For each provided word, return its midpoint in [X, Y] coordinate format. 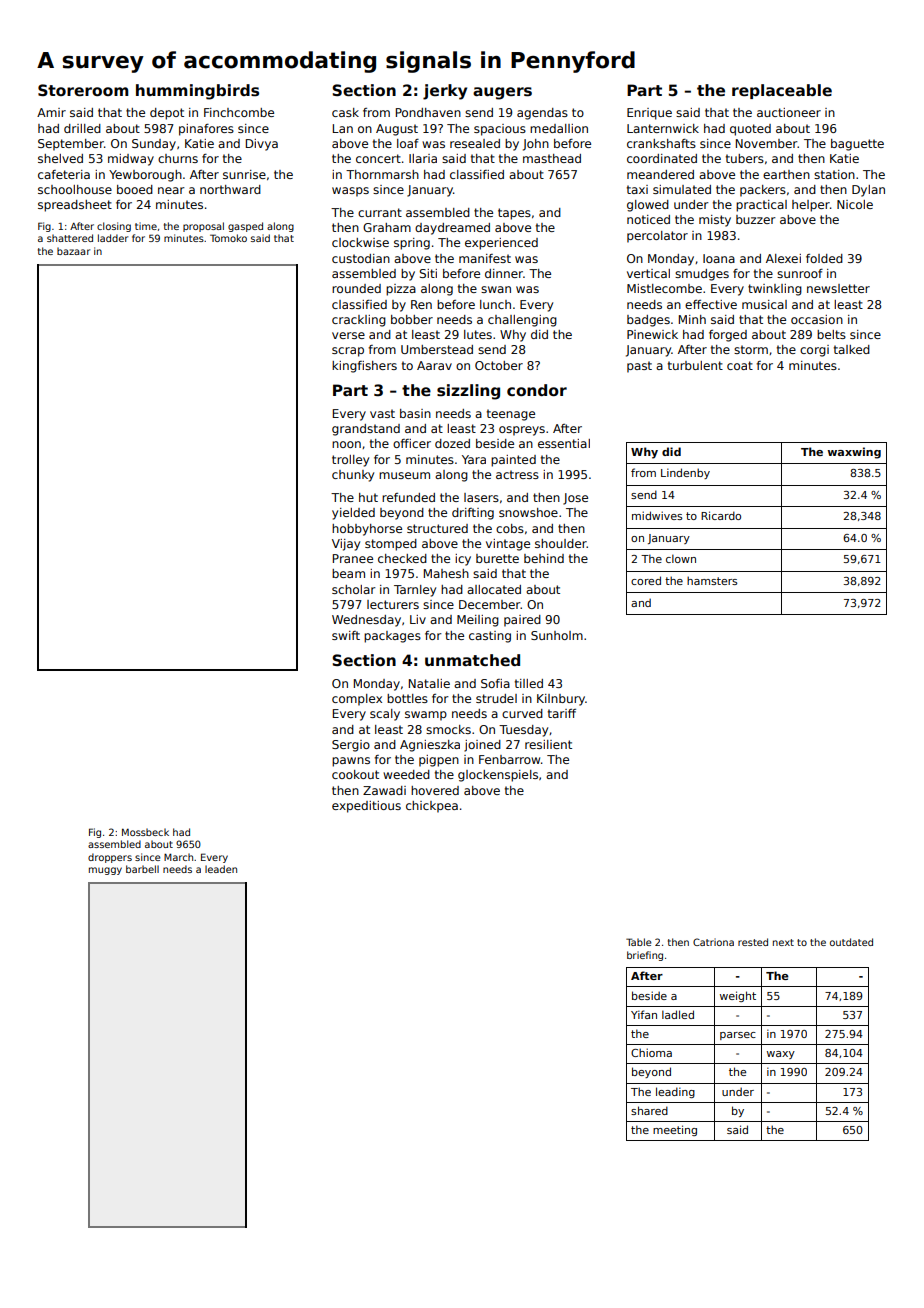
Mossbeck [145, 832]
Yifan [644, 1014]
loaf [408, 143]
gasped [245, 227]
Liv [418, 619]
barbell [142, 869]
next [783, 942]
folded [824, 258]
